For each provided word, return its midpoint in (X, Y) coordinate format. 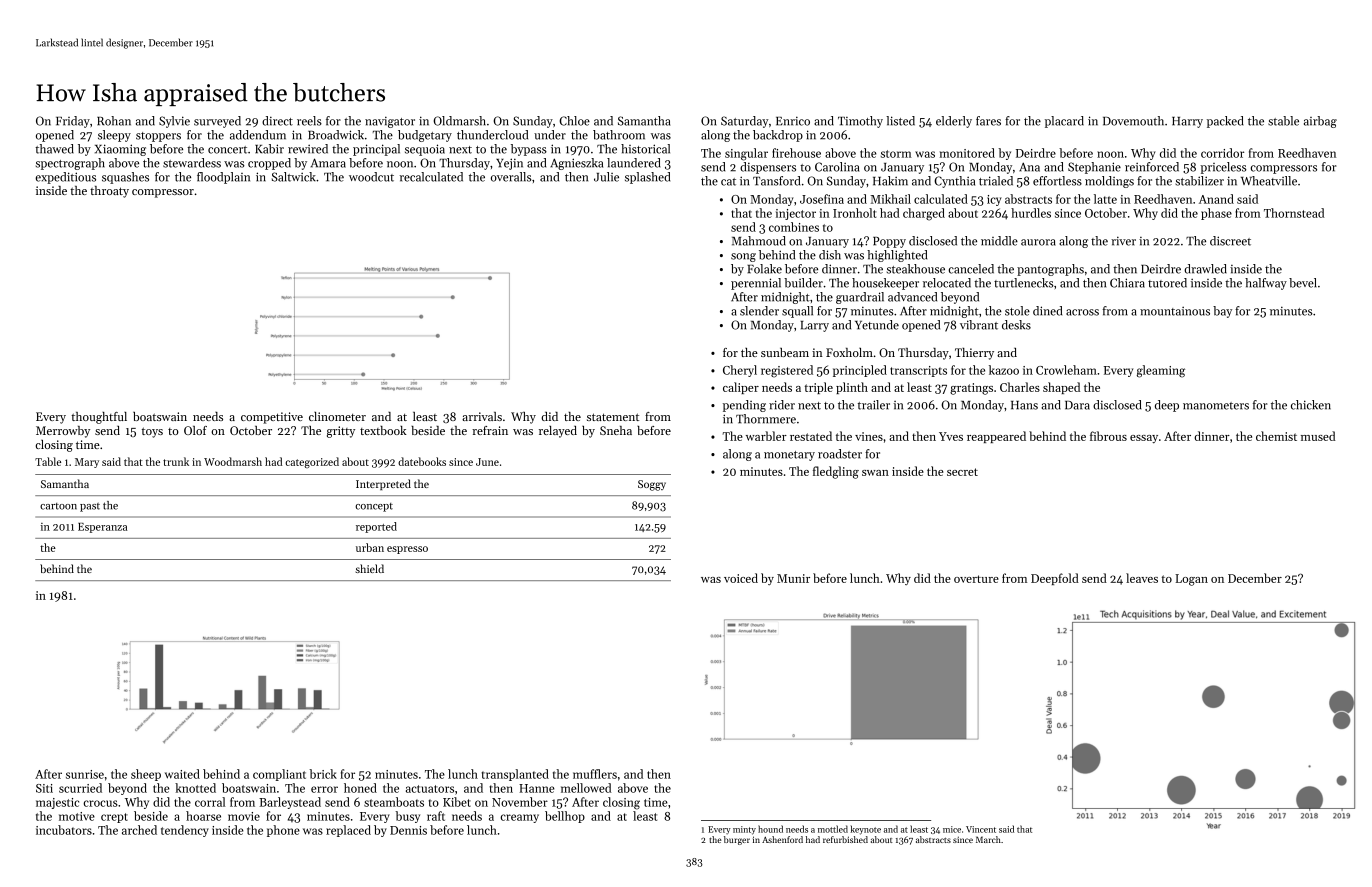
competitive (272, 418)
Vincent (981, 829)
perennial (756, 284)
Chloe (574, 121)
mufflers (595, 774)
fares (988, 121)
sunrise (85, 774)
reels (309, 121)
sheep (146, 775)
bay (1222, 312)
